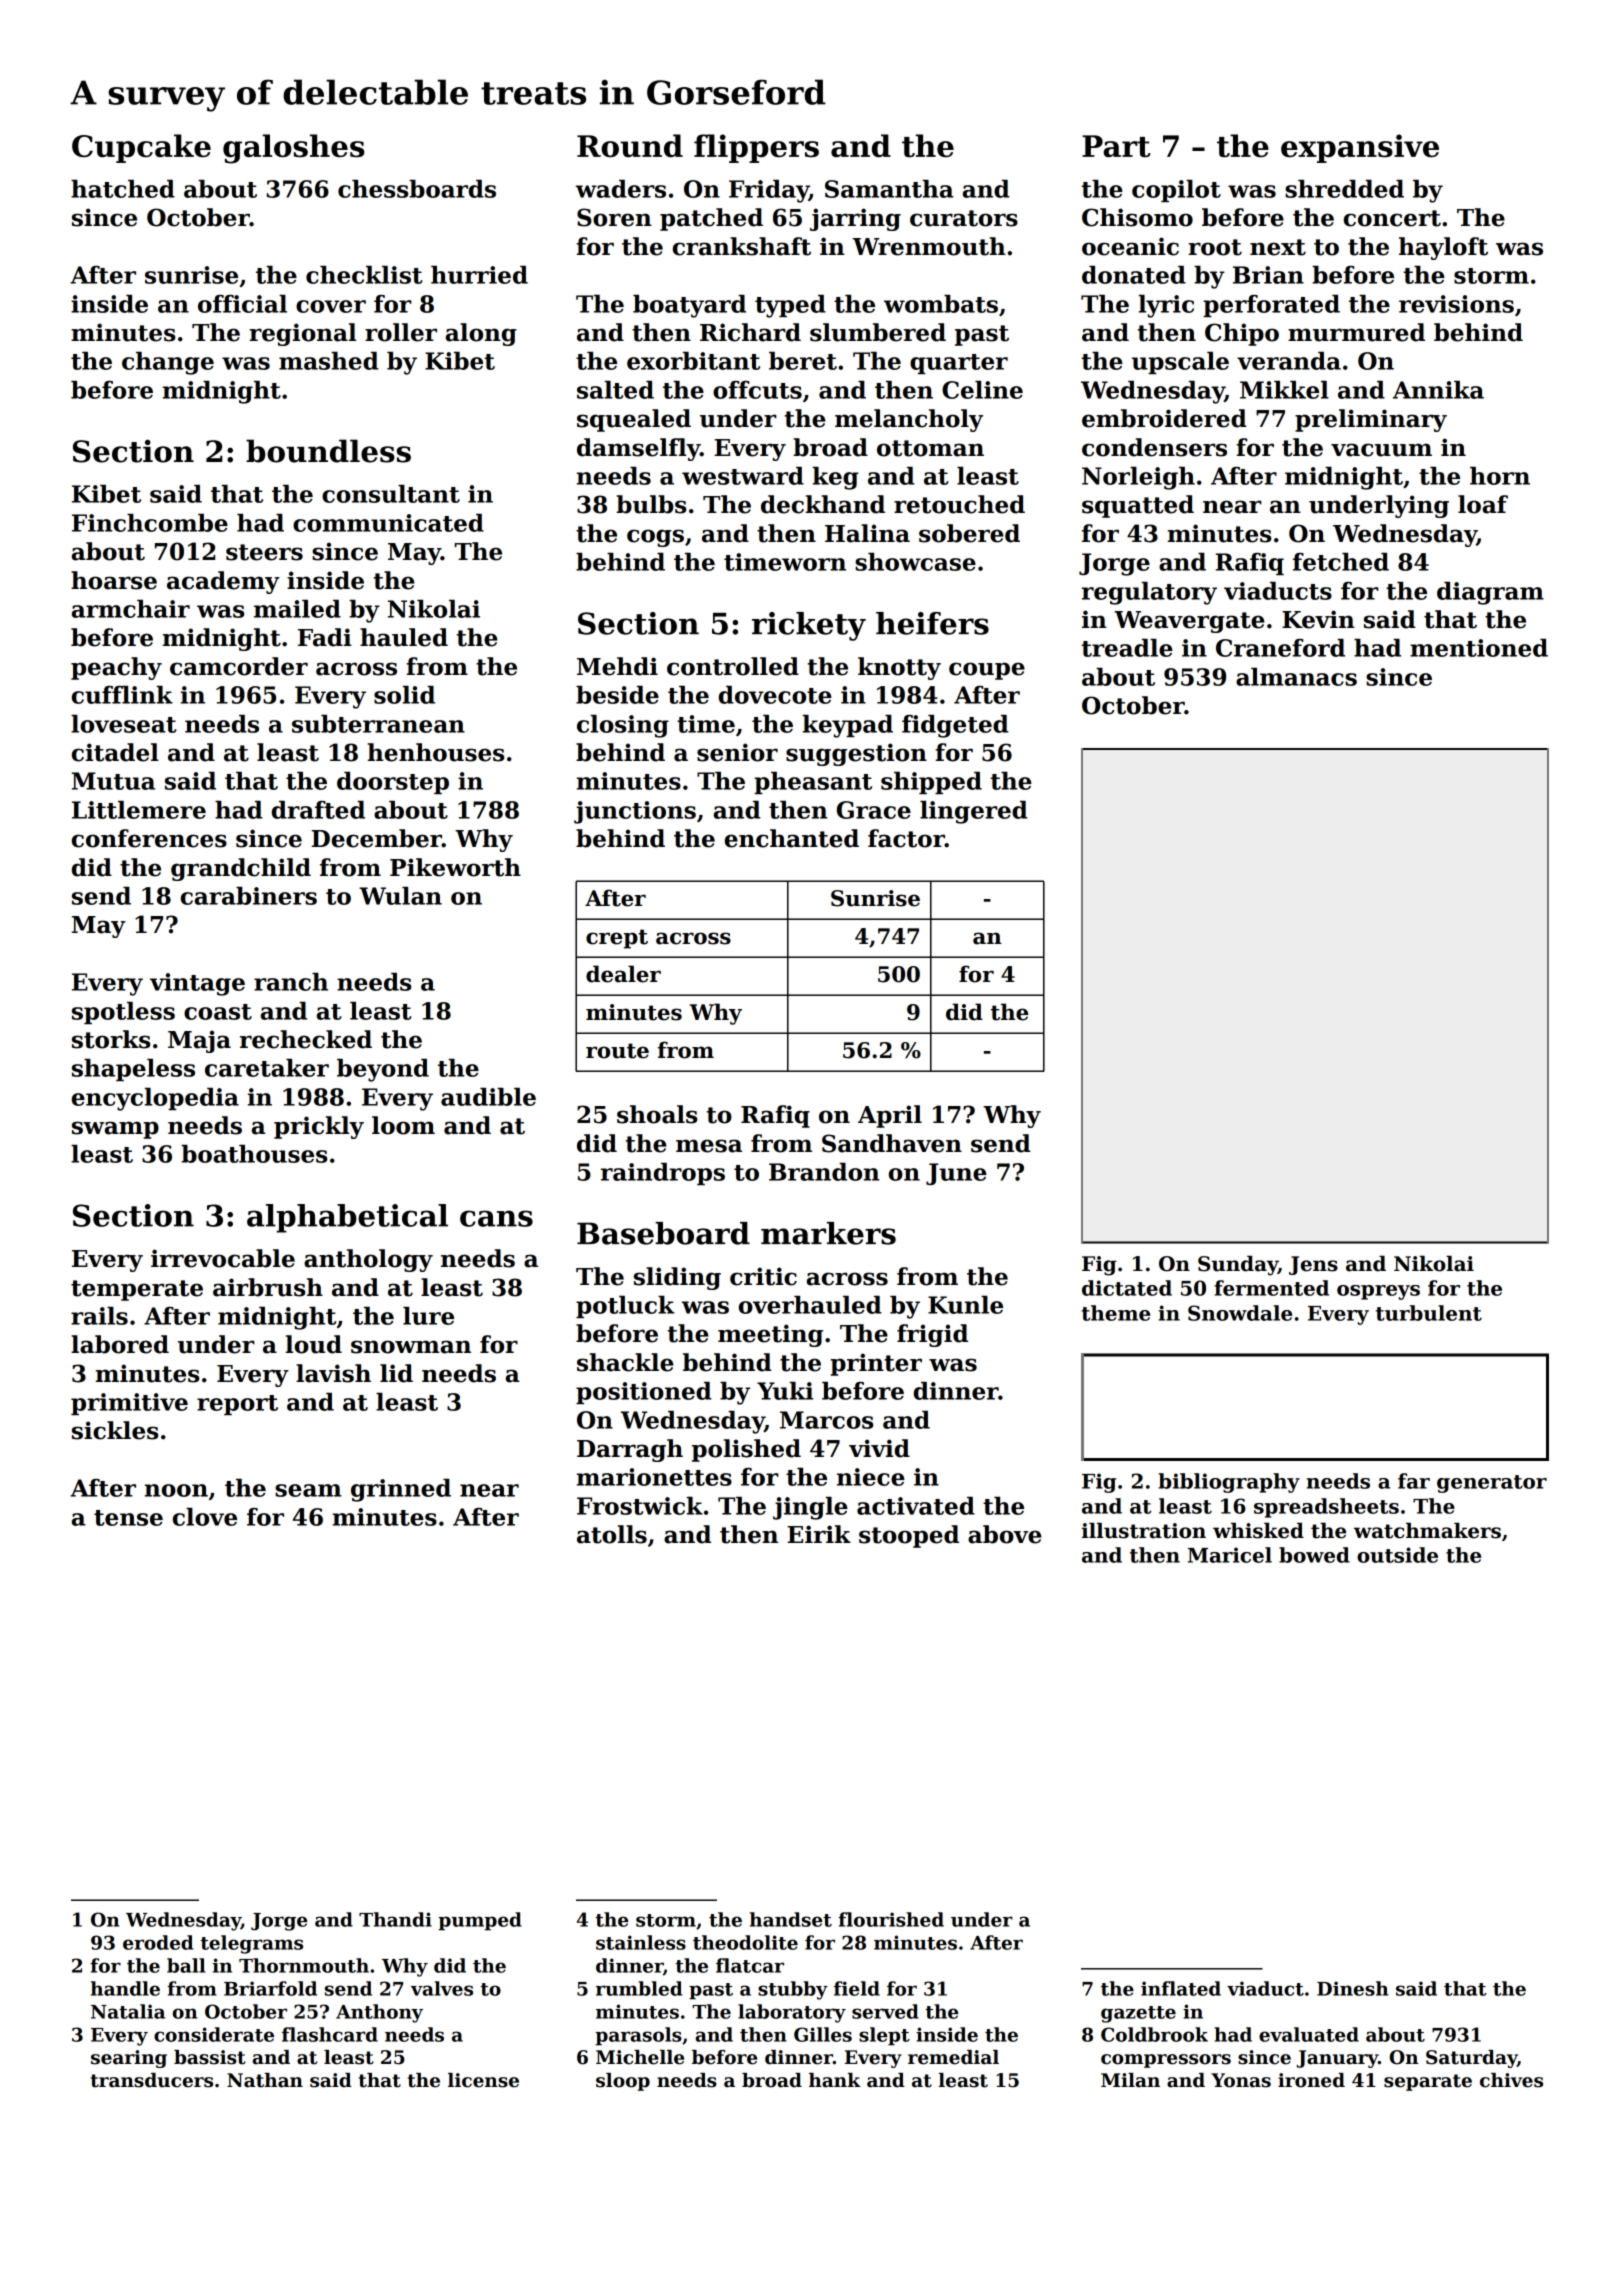 The height and width of the page is (2292, 1620). I want to click on separate, so click(1428, 2082).
